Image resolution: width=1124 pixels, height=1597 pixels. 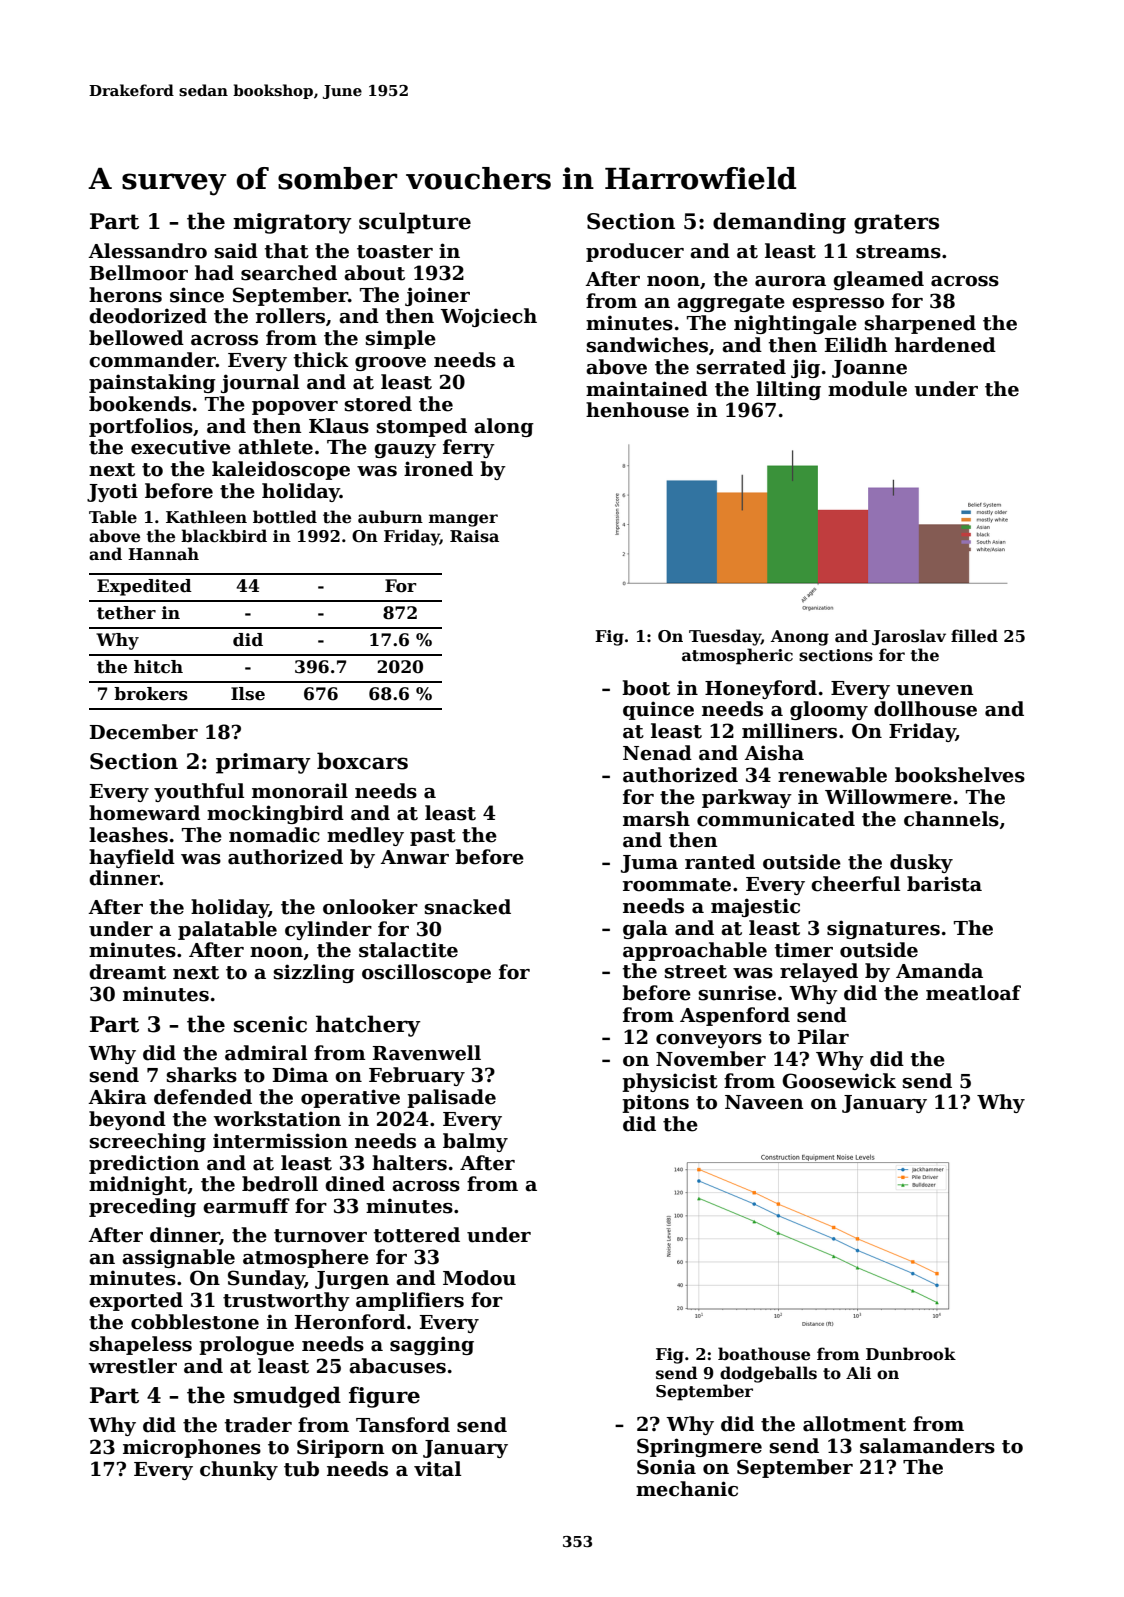 What do you see at coordinates (944, 884) in the page?
I see `barista` at bounding box center [944, 884].
